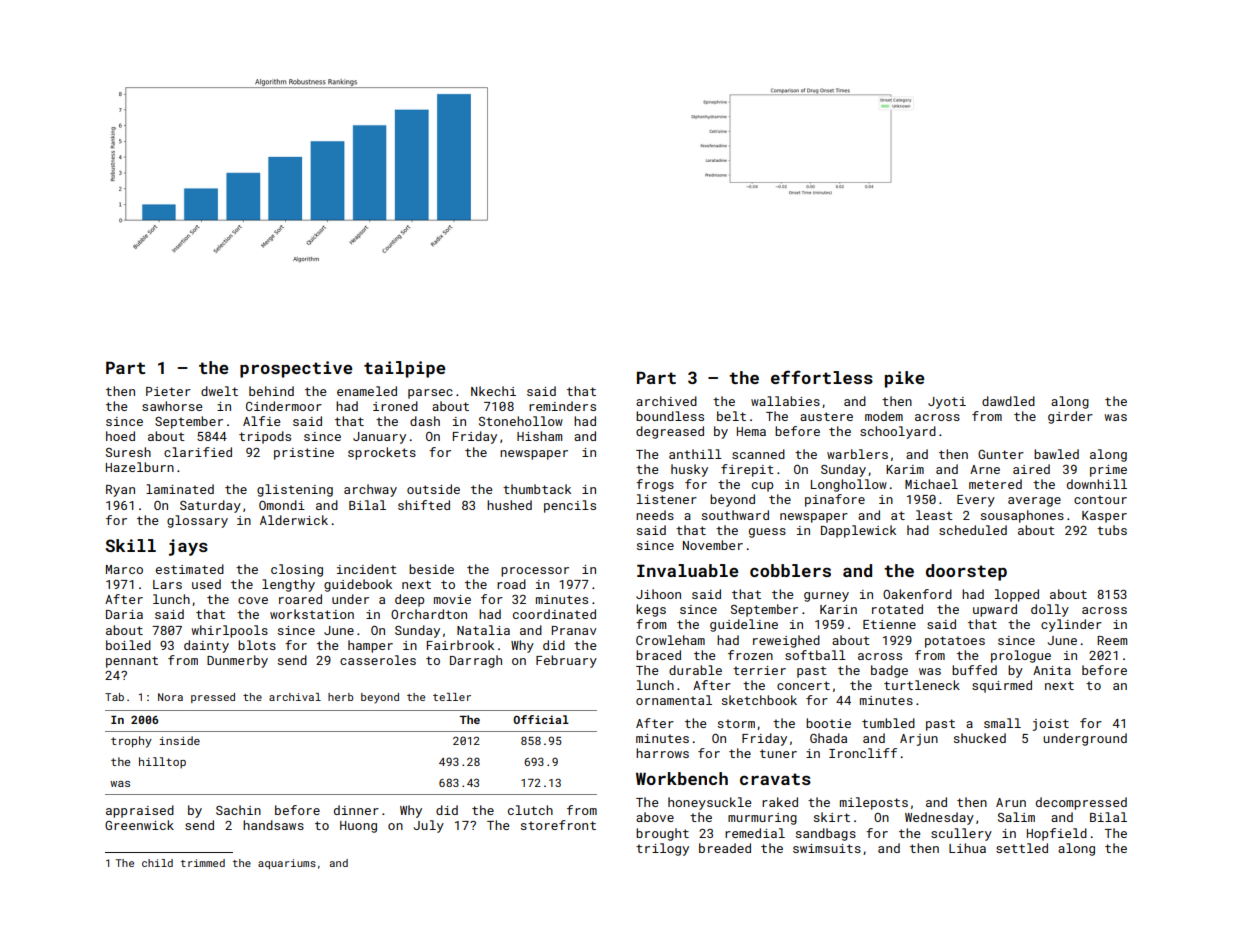 The image size is (1233, 952). What do you see at coordinates (1008, 401) in the image?
I see `dawdled` at bounding box center [1008, 401].
